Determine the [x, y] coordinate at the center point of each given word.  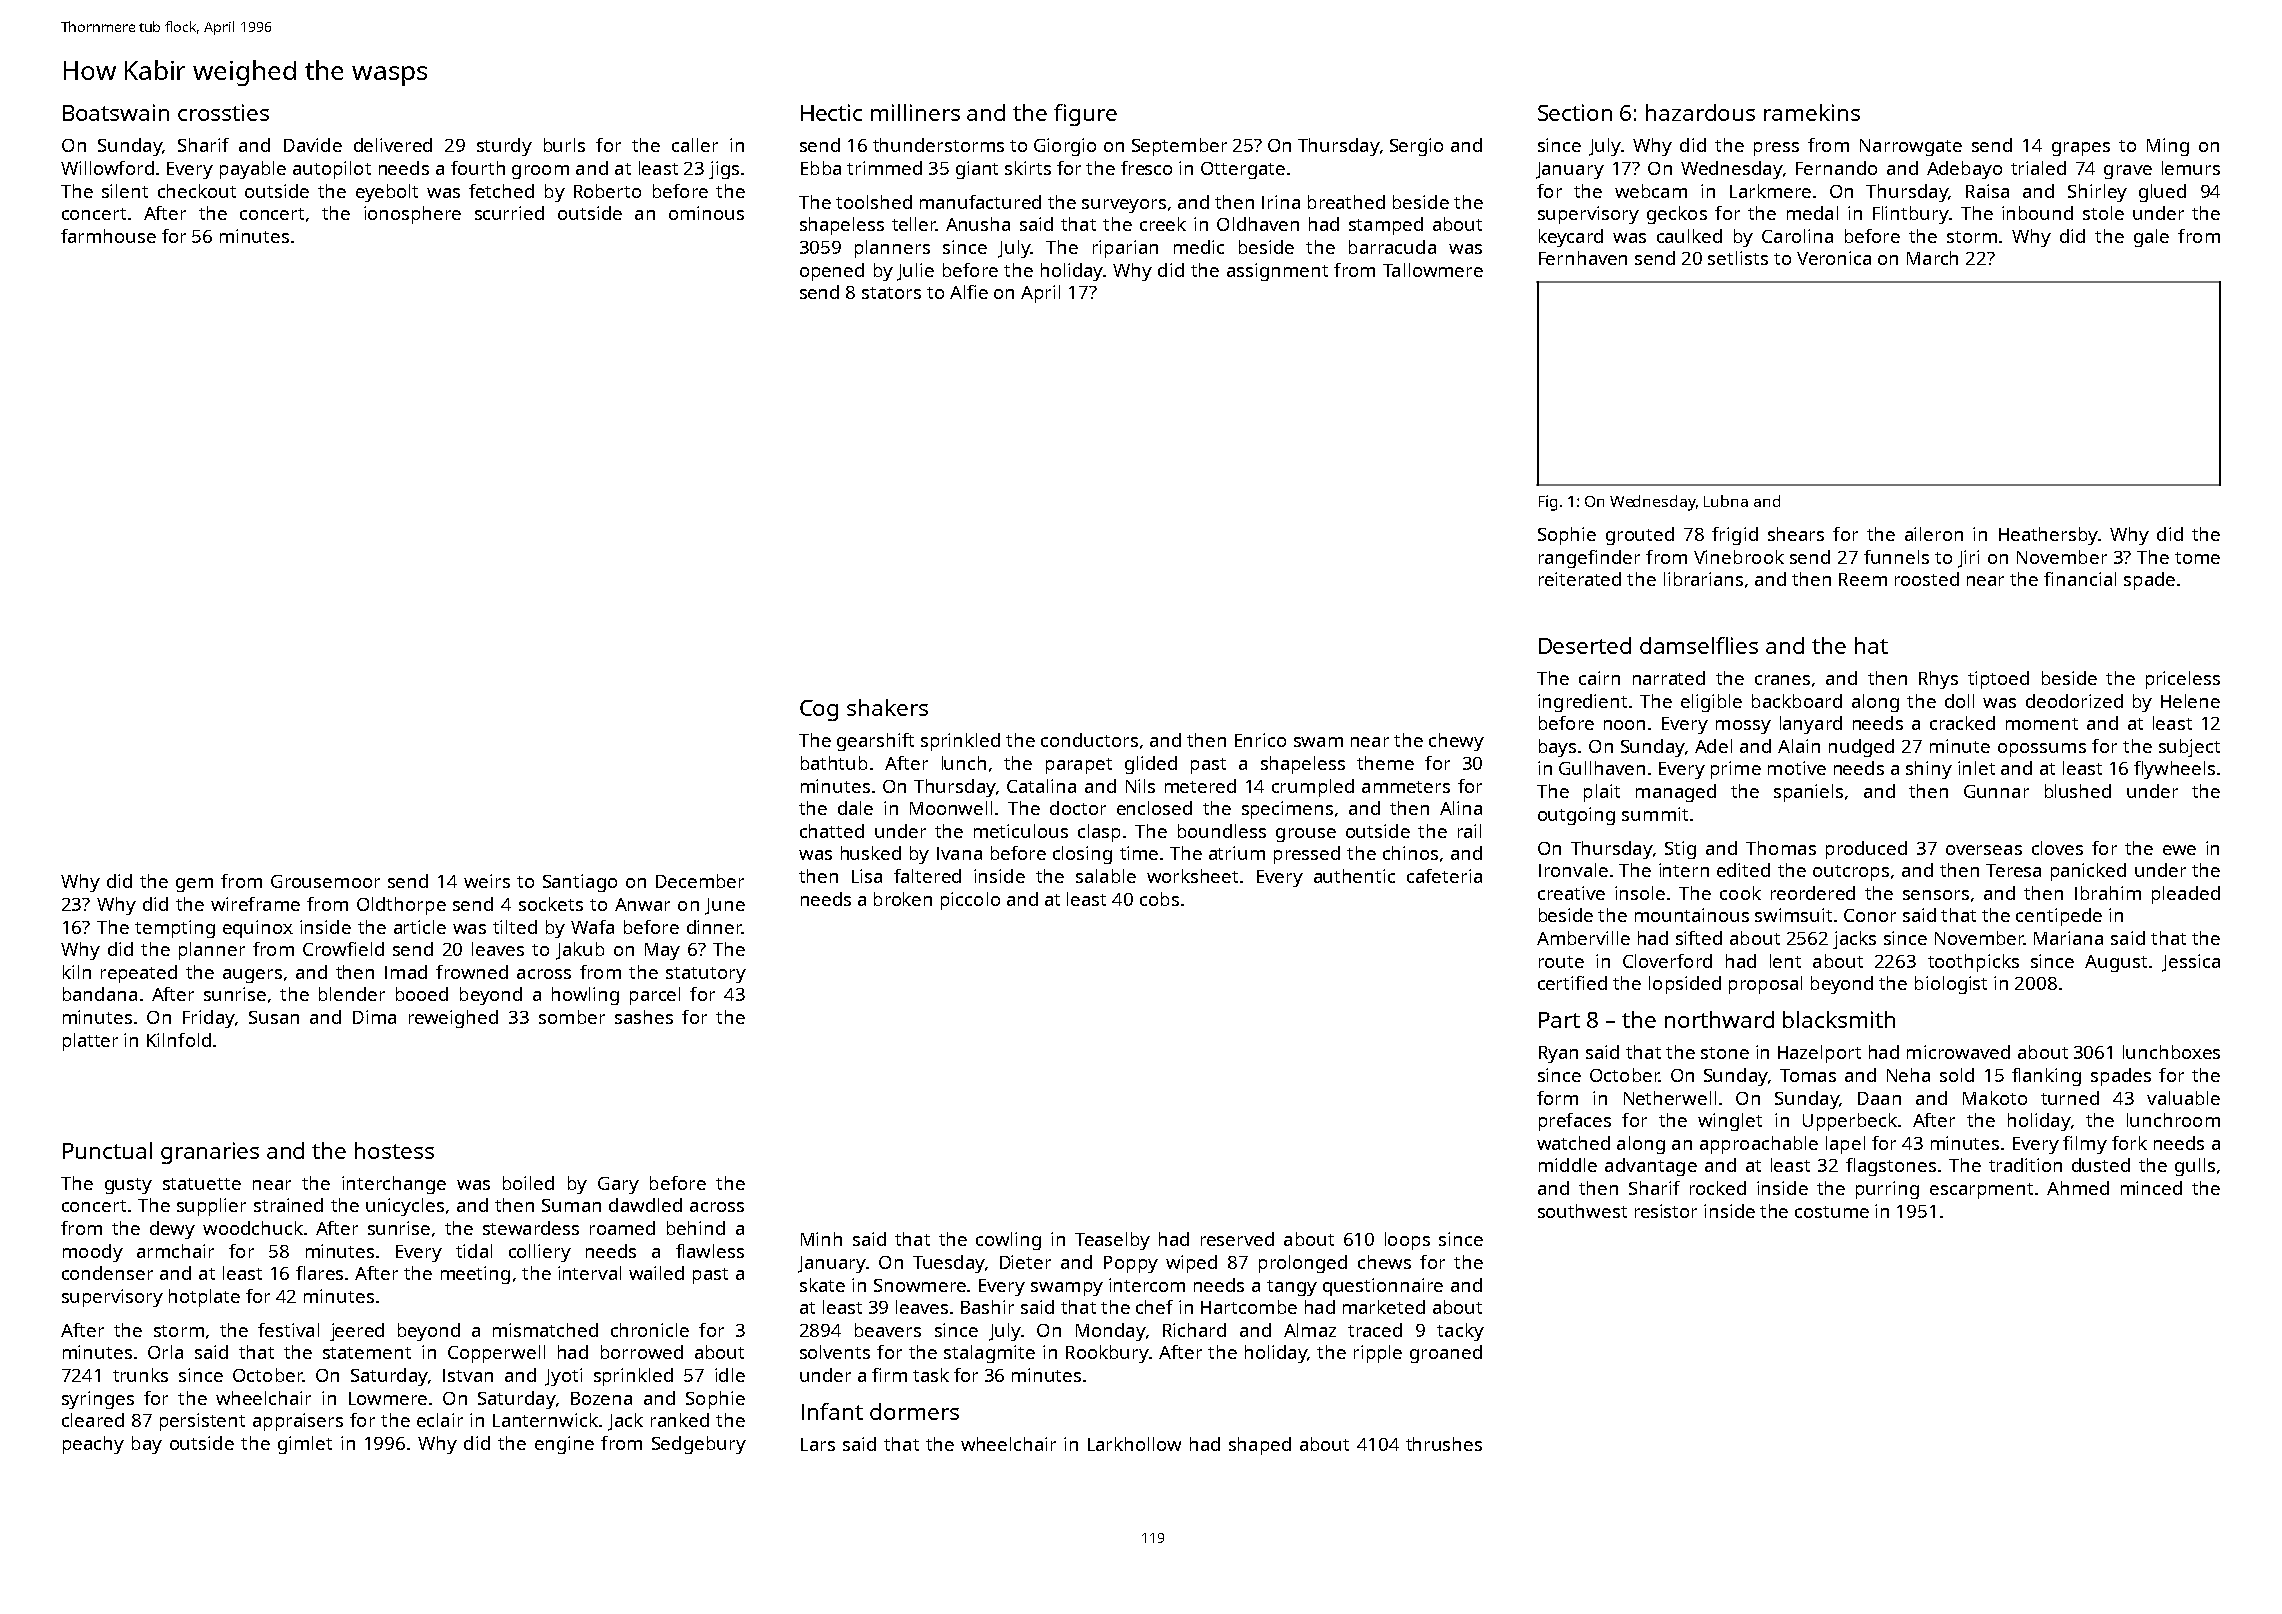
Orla [165, 1352]
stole [2103, 213]
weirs [487, 881]
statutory [706, 975]
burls [564, 145]
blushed [2078, 791]
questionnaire [1383, 1287]
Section [1575, 112]
